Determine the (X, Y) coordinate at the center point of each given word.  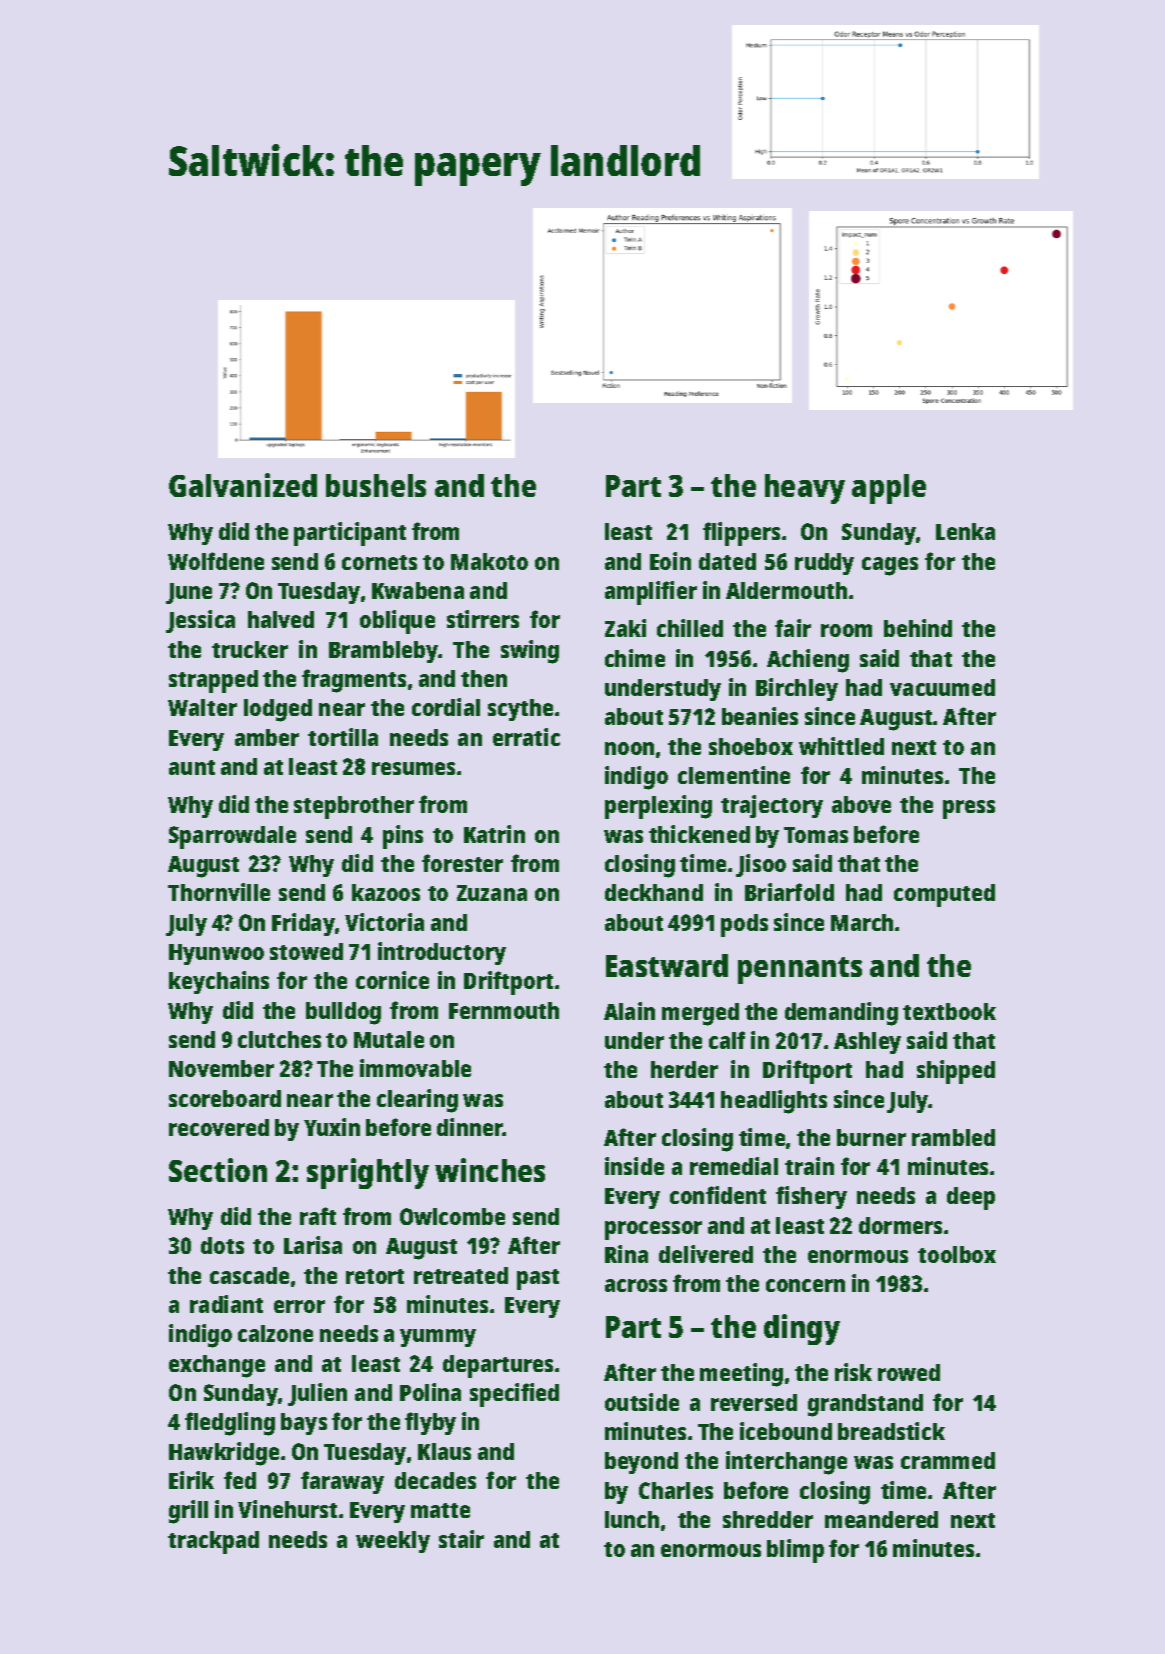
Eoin (670, 561)
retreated (461, 1275)
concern (805, 1285)
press (969, 809)
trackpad (213, 1542)
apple (889, 489)
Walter (202, 707)
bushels (376, 485)
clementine (734, 775)
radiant (226, 1304)
